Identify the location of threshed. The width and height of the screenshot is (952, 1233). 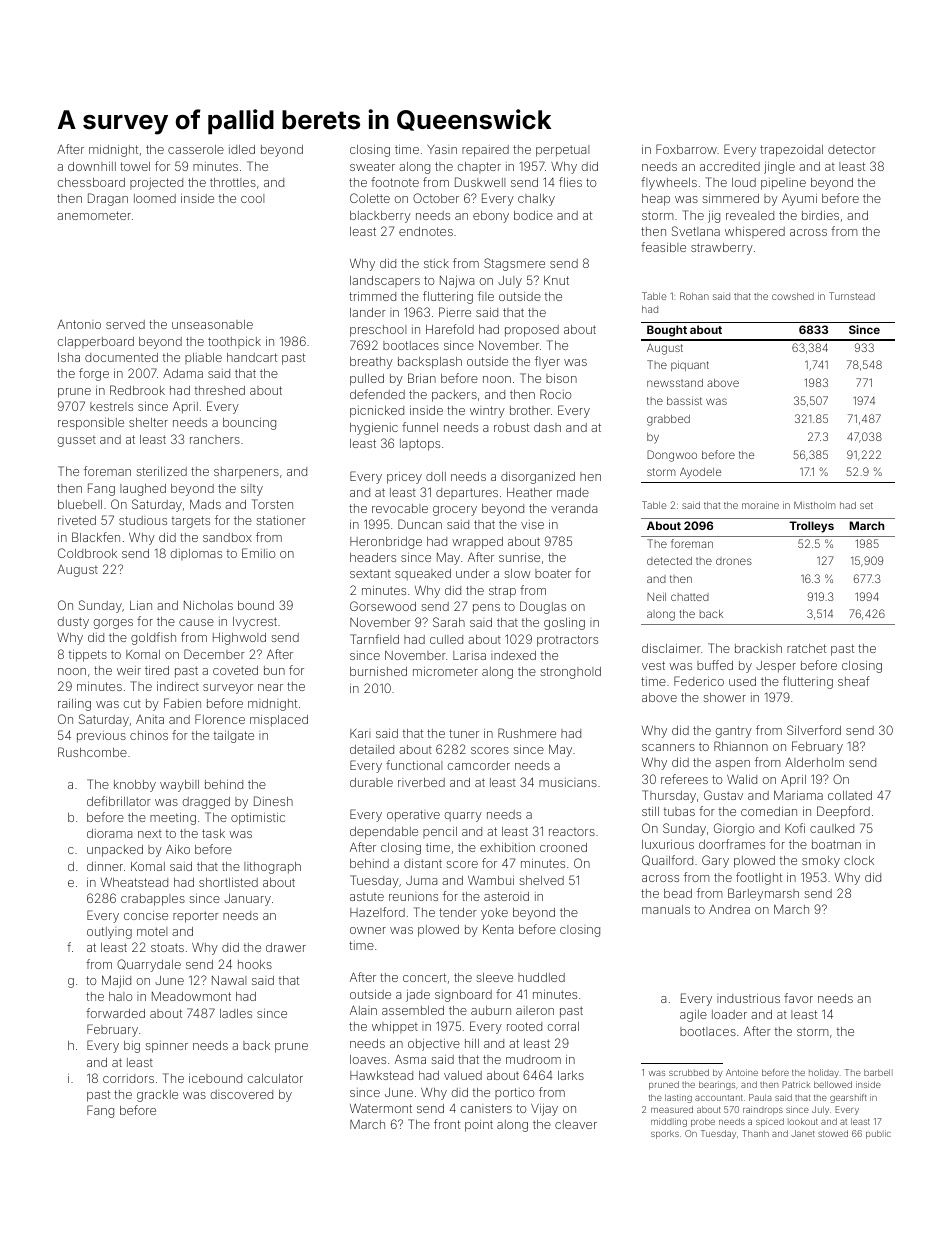
(220, 390).
